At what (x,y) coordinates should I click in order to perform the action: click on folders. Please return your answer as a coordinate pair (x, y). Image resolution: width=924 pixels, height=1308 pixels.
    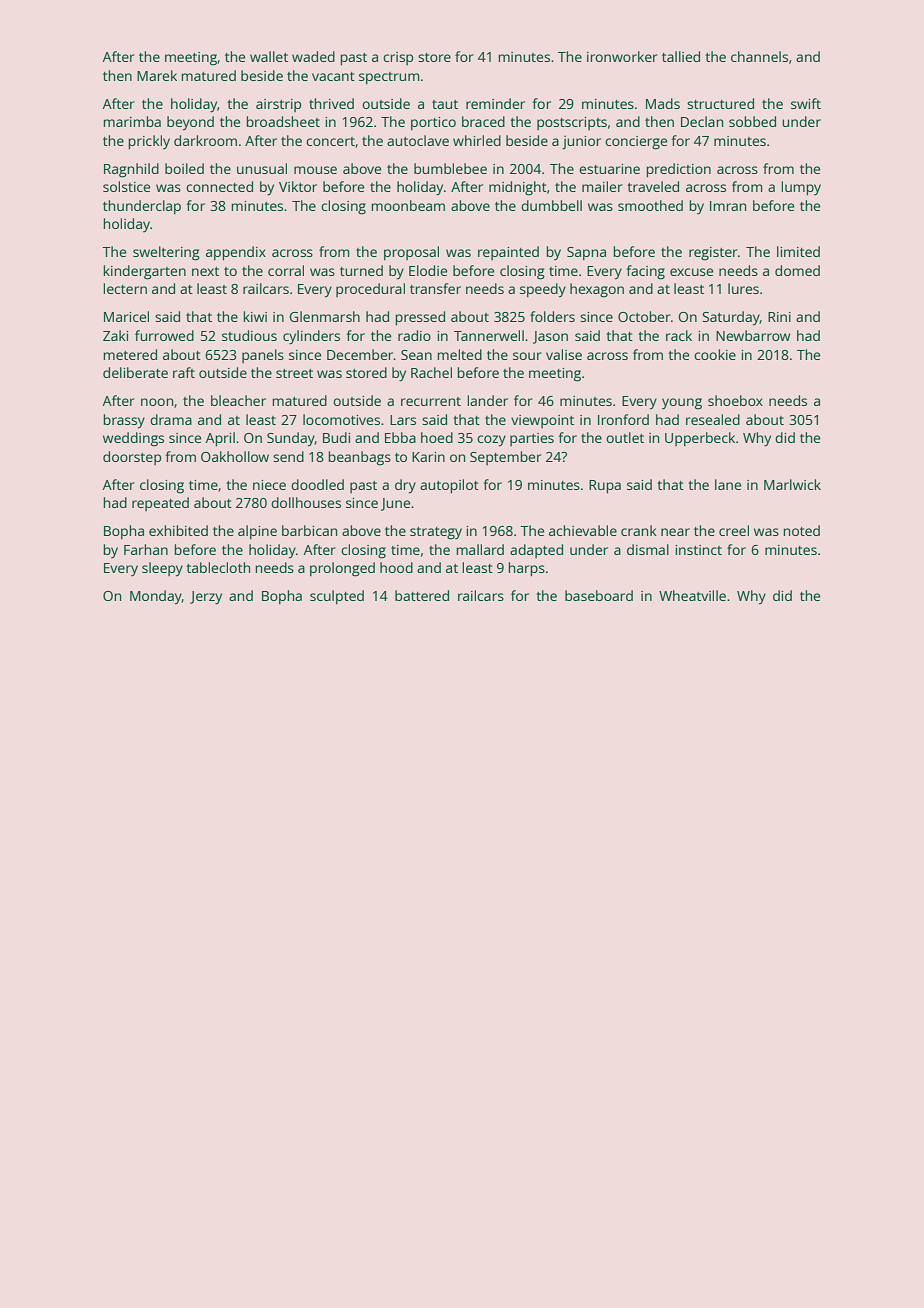
    Looking at the image, I should click on (552, 316).
